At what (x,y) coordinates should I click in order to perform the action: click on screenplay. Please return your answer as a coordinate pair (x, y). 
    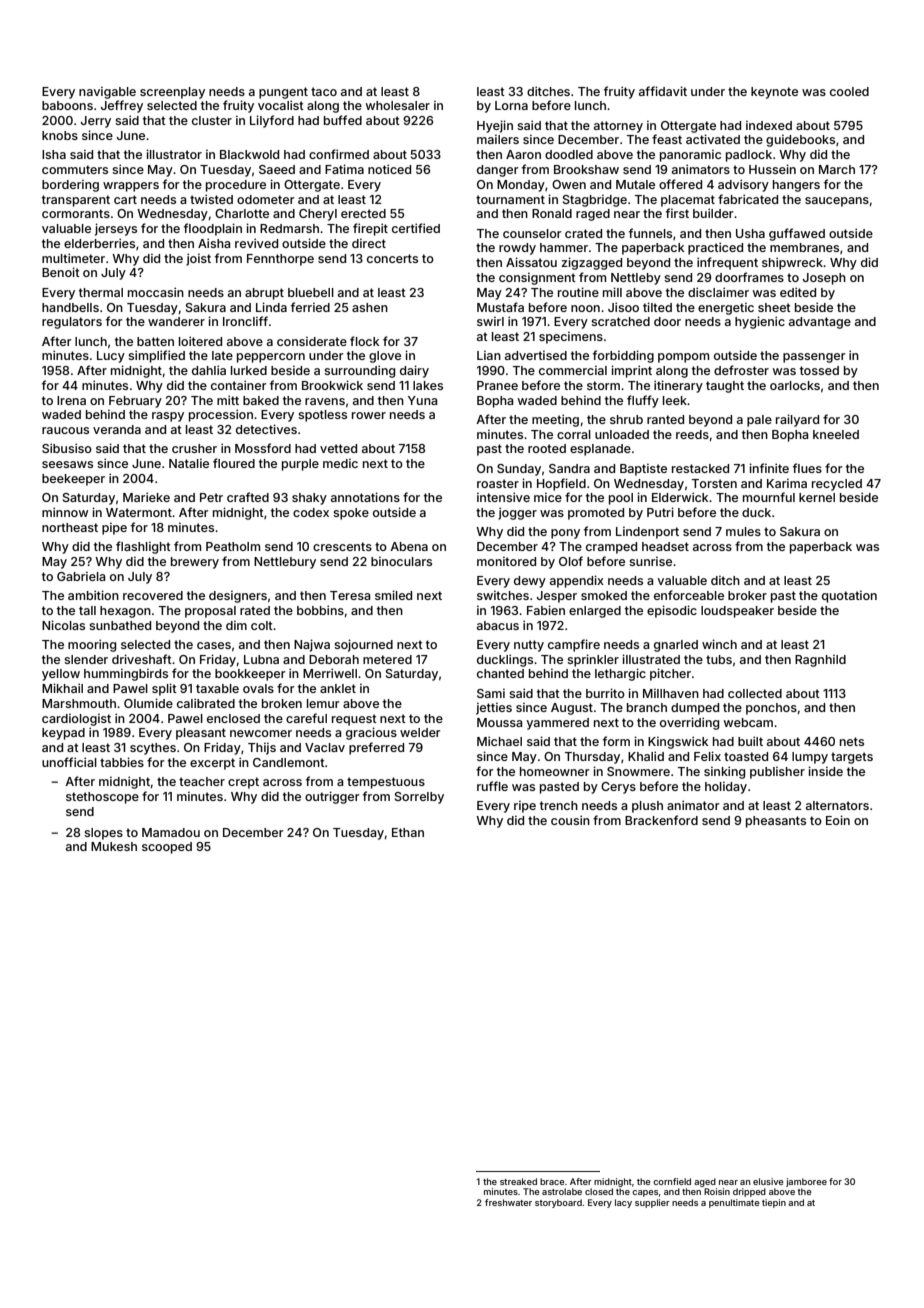
    Looking at the image, I should click on (172, 93).
